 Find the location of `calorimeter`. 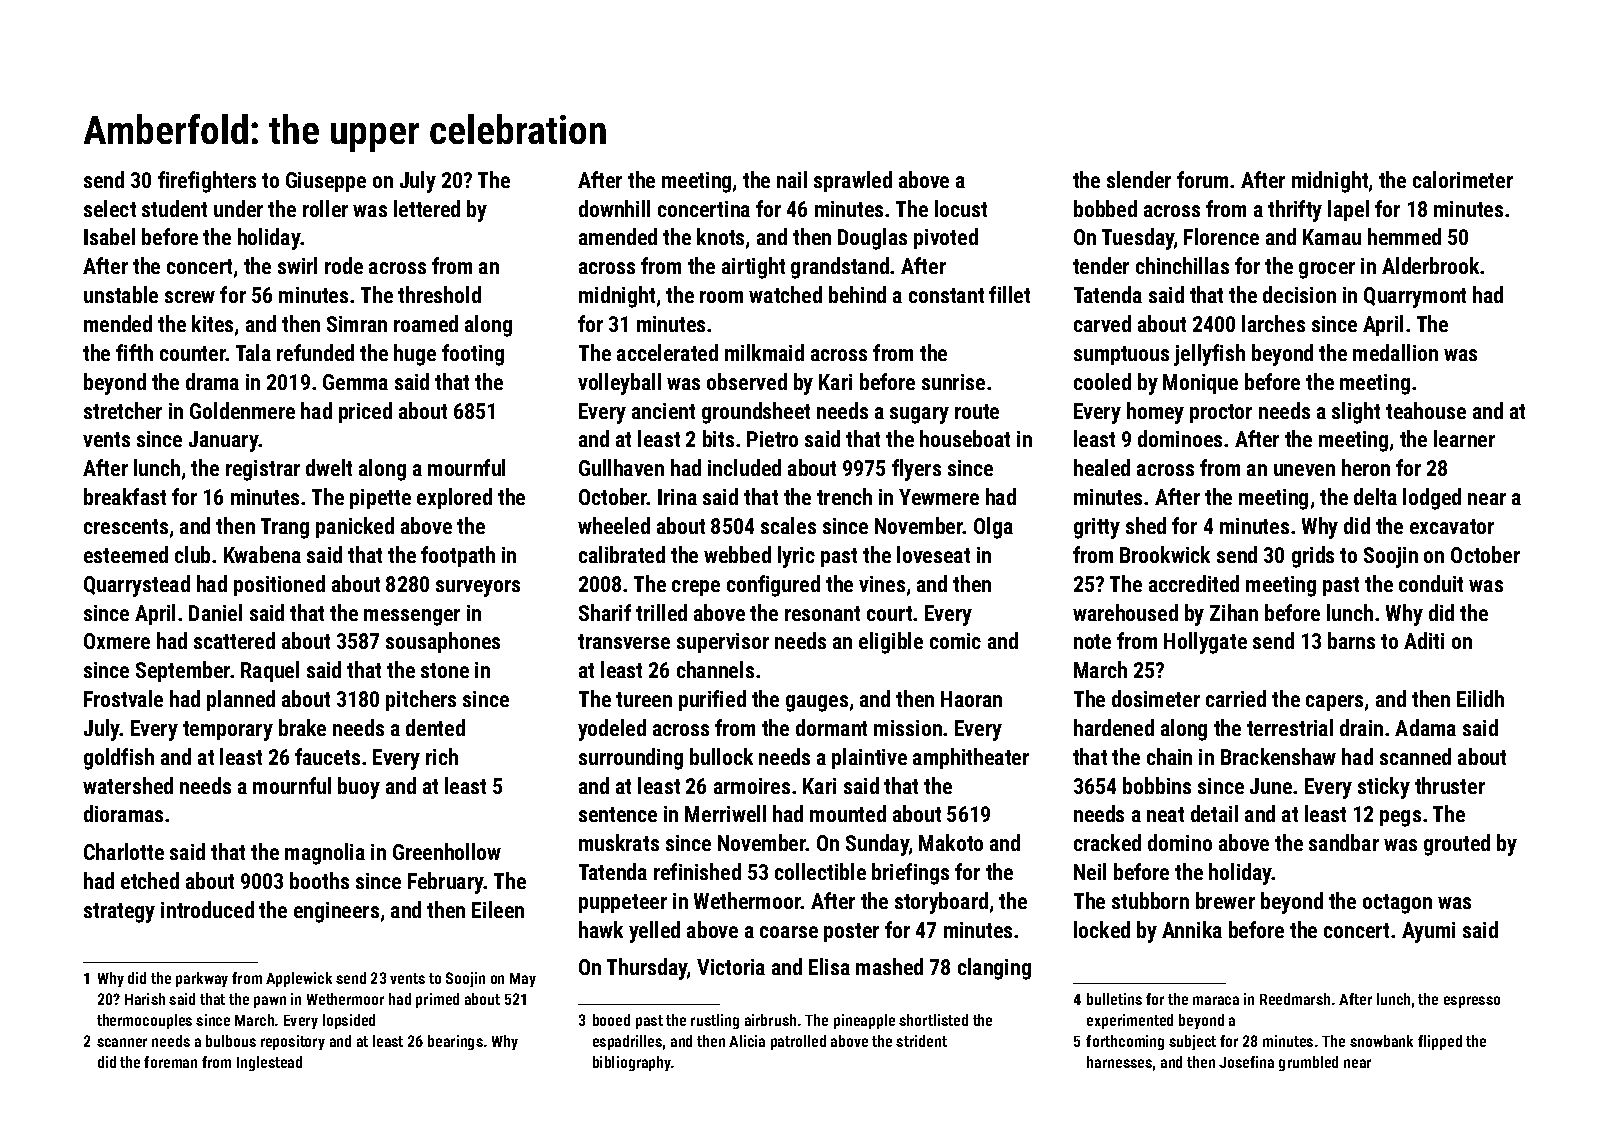

calorimeter is located at coordinates (1463, 179).
